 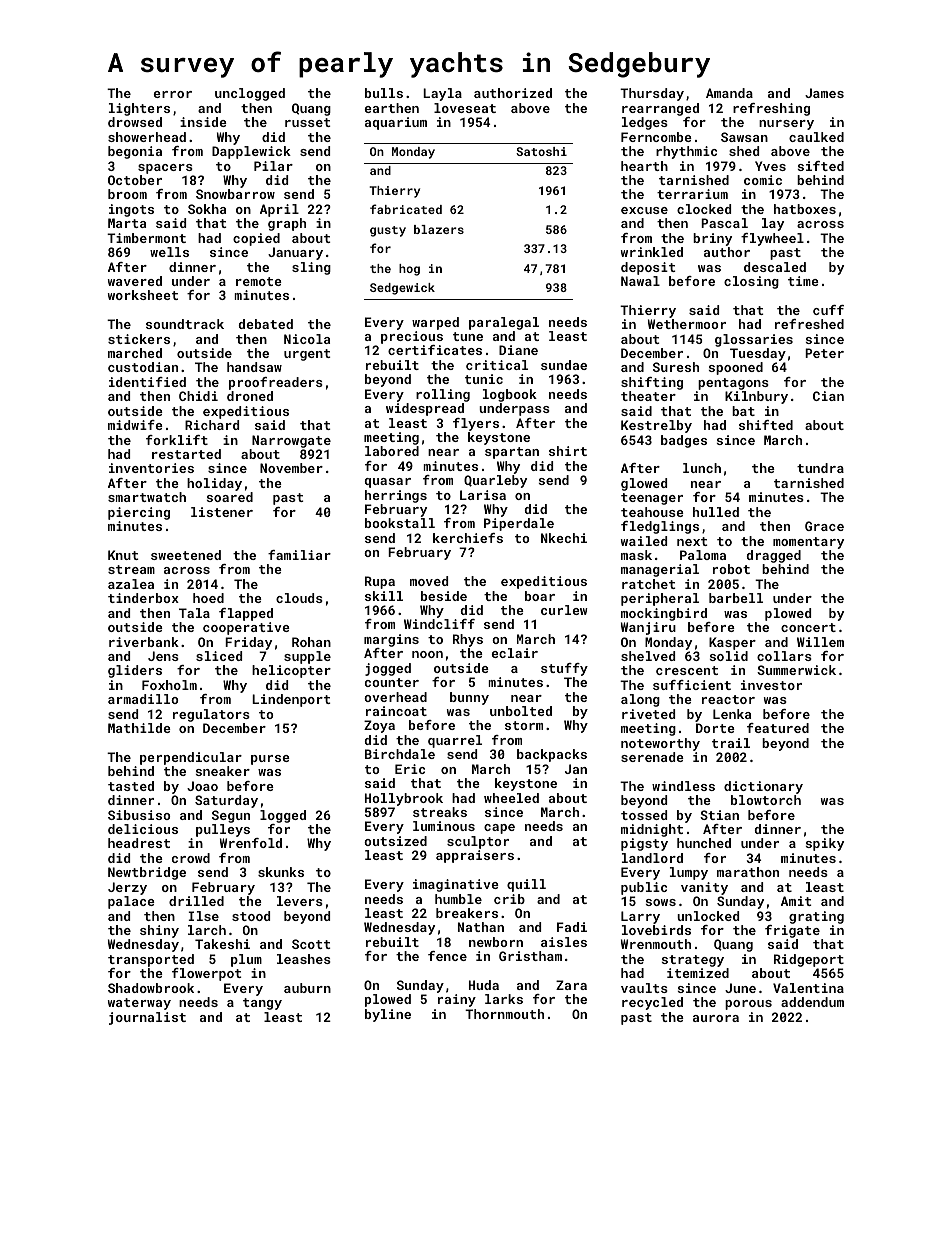 What do you see at coordinates (143, 295) in the screenshot?
I see `worksheet` at bounding box center [143, 295].
